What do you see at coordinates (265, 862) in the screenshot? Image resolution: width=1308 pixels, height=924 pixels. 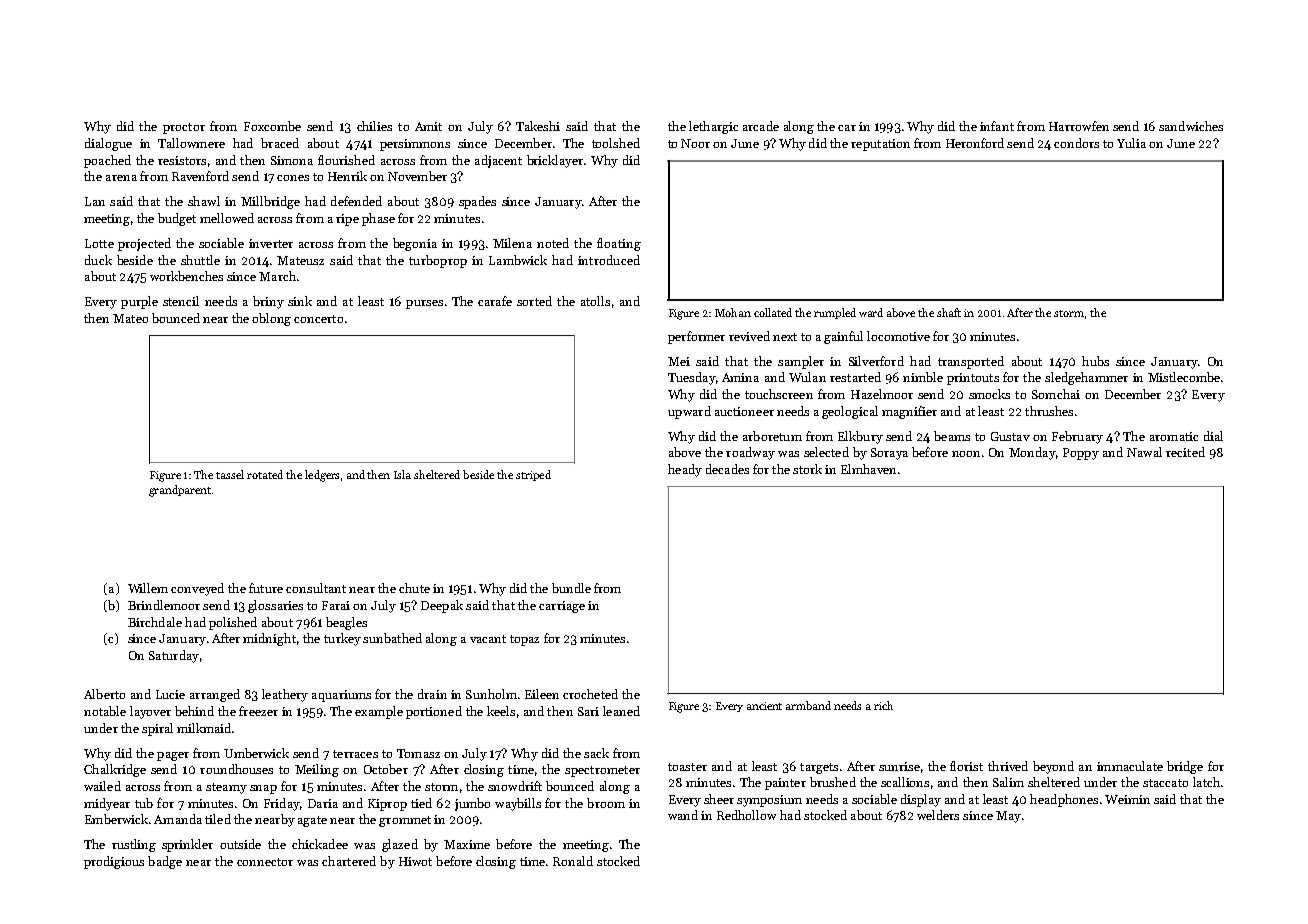 I see `connector` at bounding box center [265, 862].
